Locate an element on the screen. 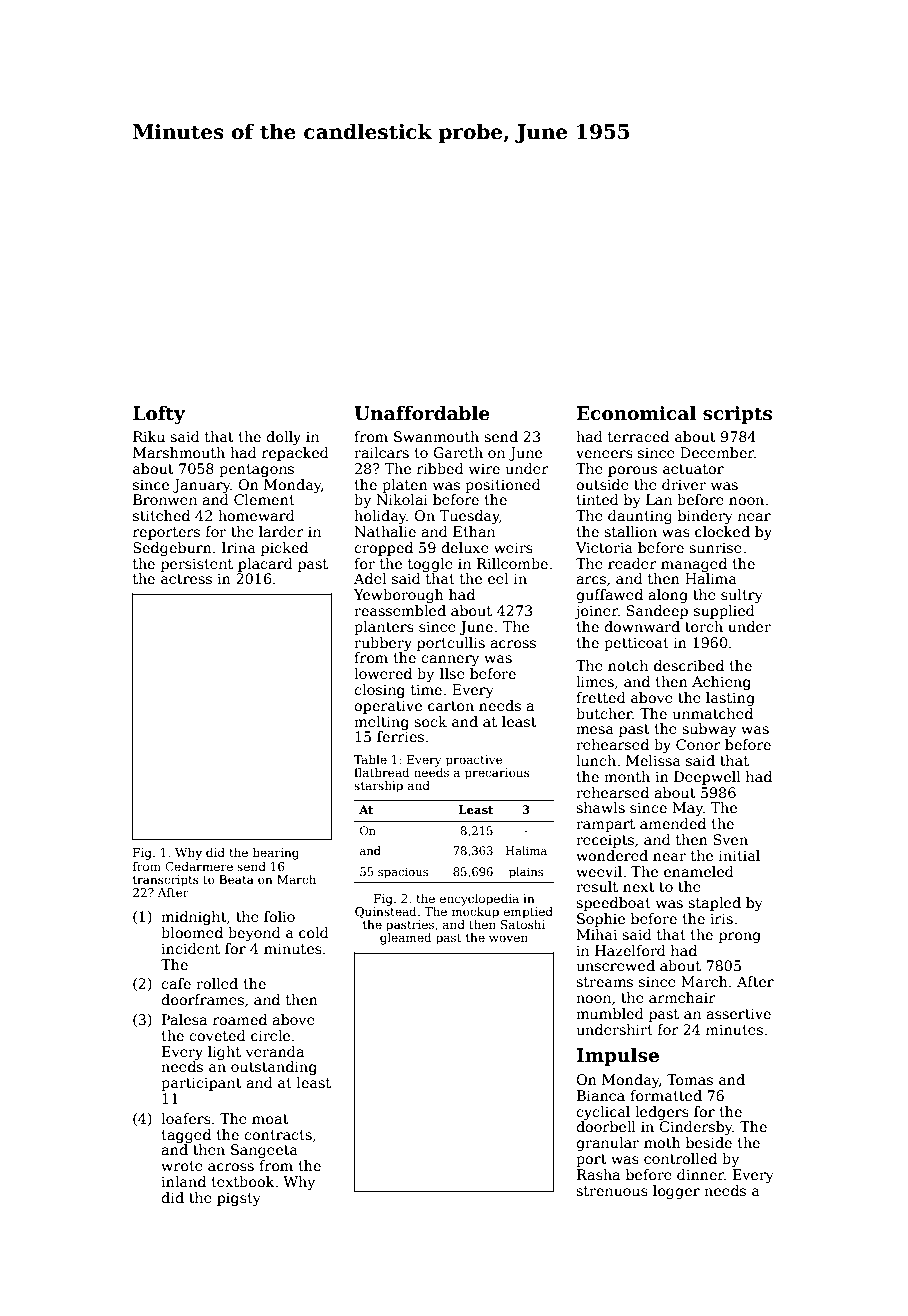 The image size is (908, 1316). veneers is located at coordinates (604, 454).
